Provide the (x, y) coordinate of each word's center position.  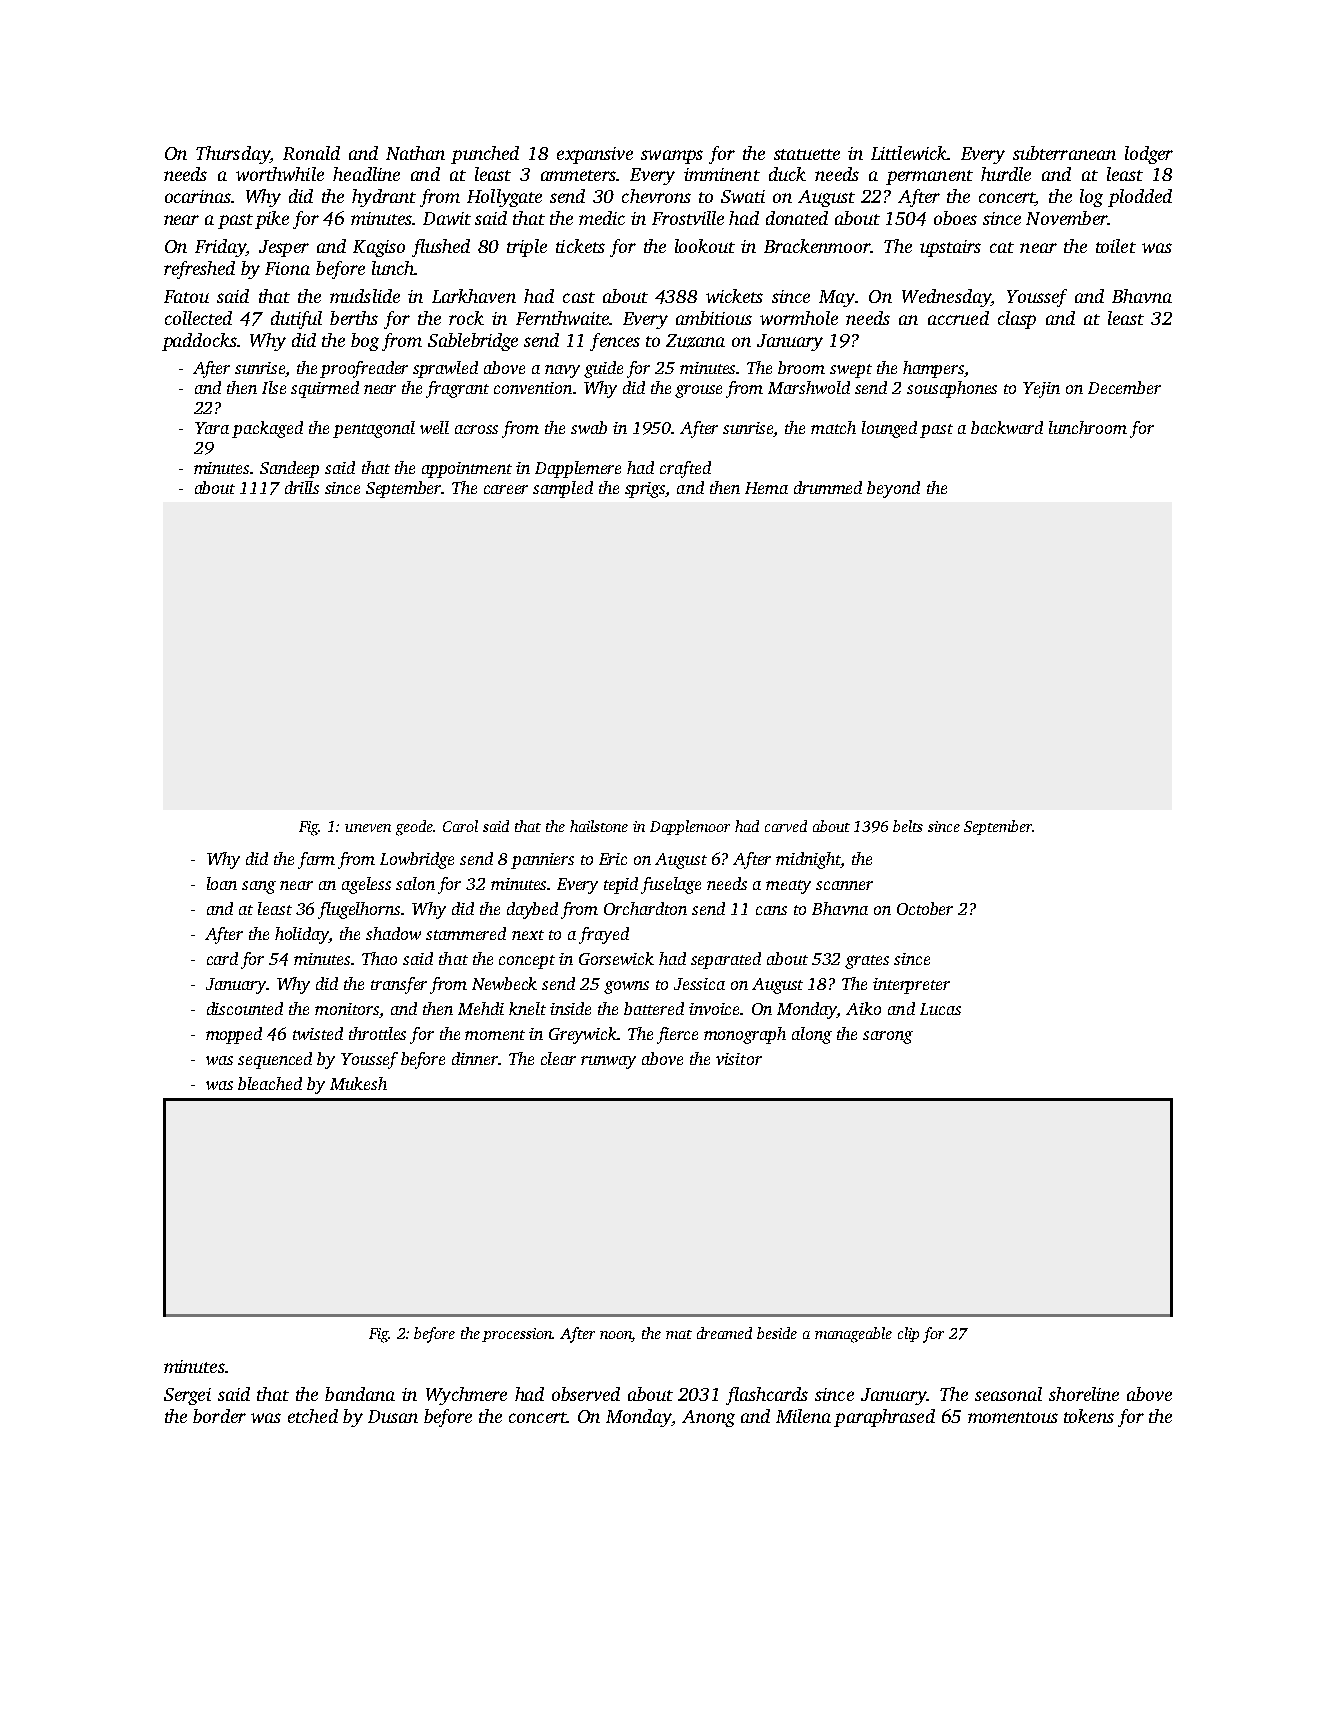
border (219, 1416)
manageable (853, 1335)
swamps (672, 157)
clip (908, 1334)
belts (908, 826)
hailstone (599, 826)
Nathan (415, 153)
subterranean (1064, 153)
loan (222, 883)
